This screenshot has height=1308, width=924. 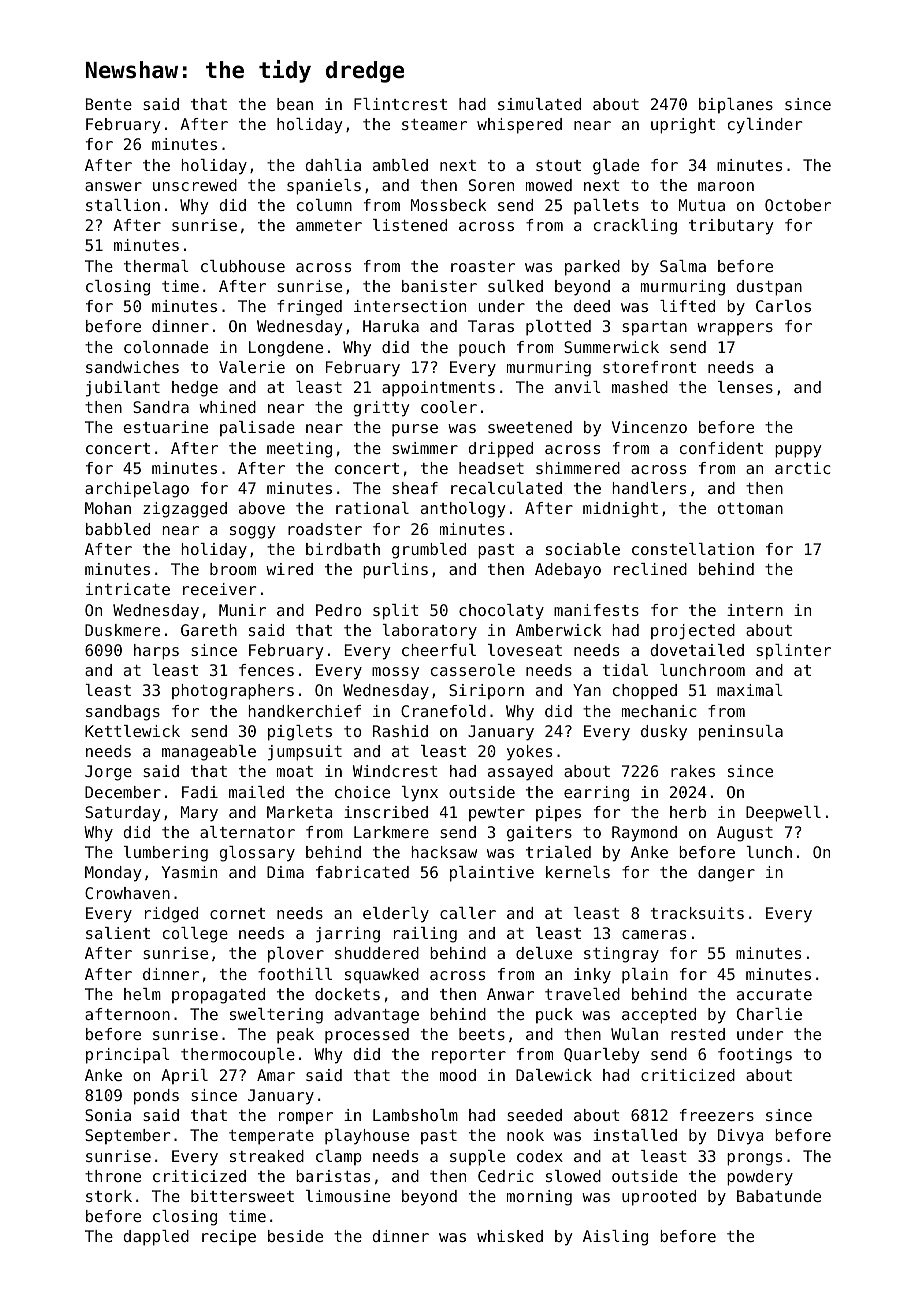 I want to click on wired, so click(x=289, y=569).
